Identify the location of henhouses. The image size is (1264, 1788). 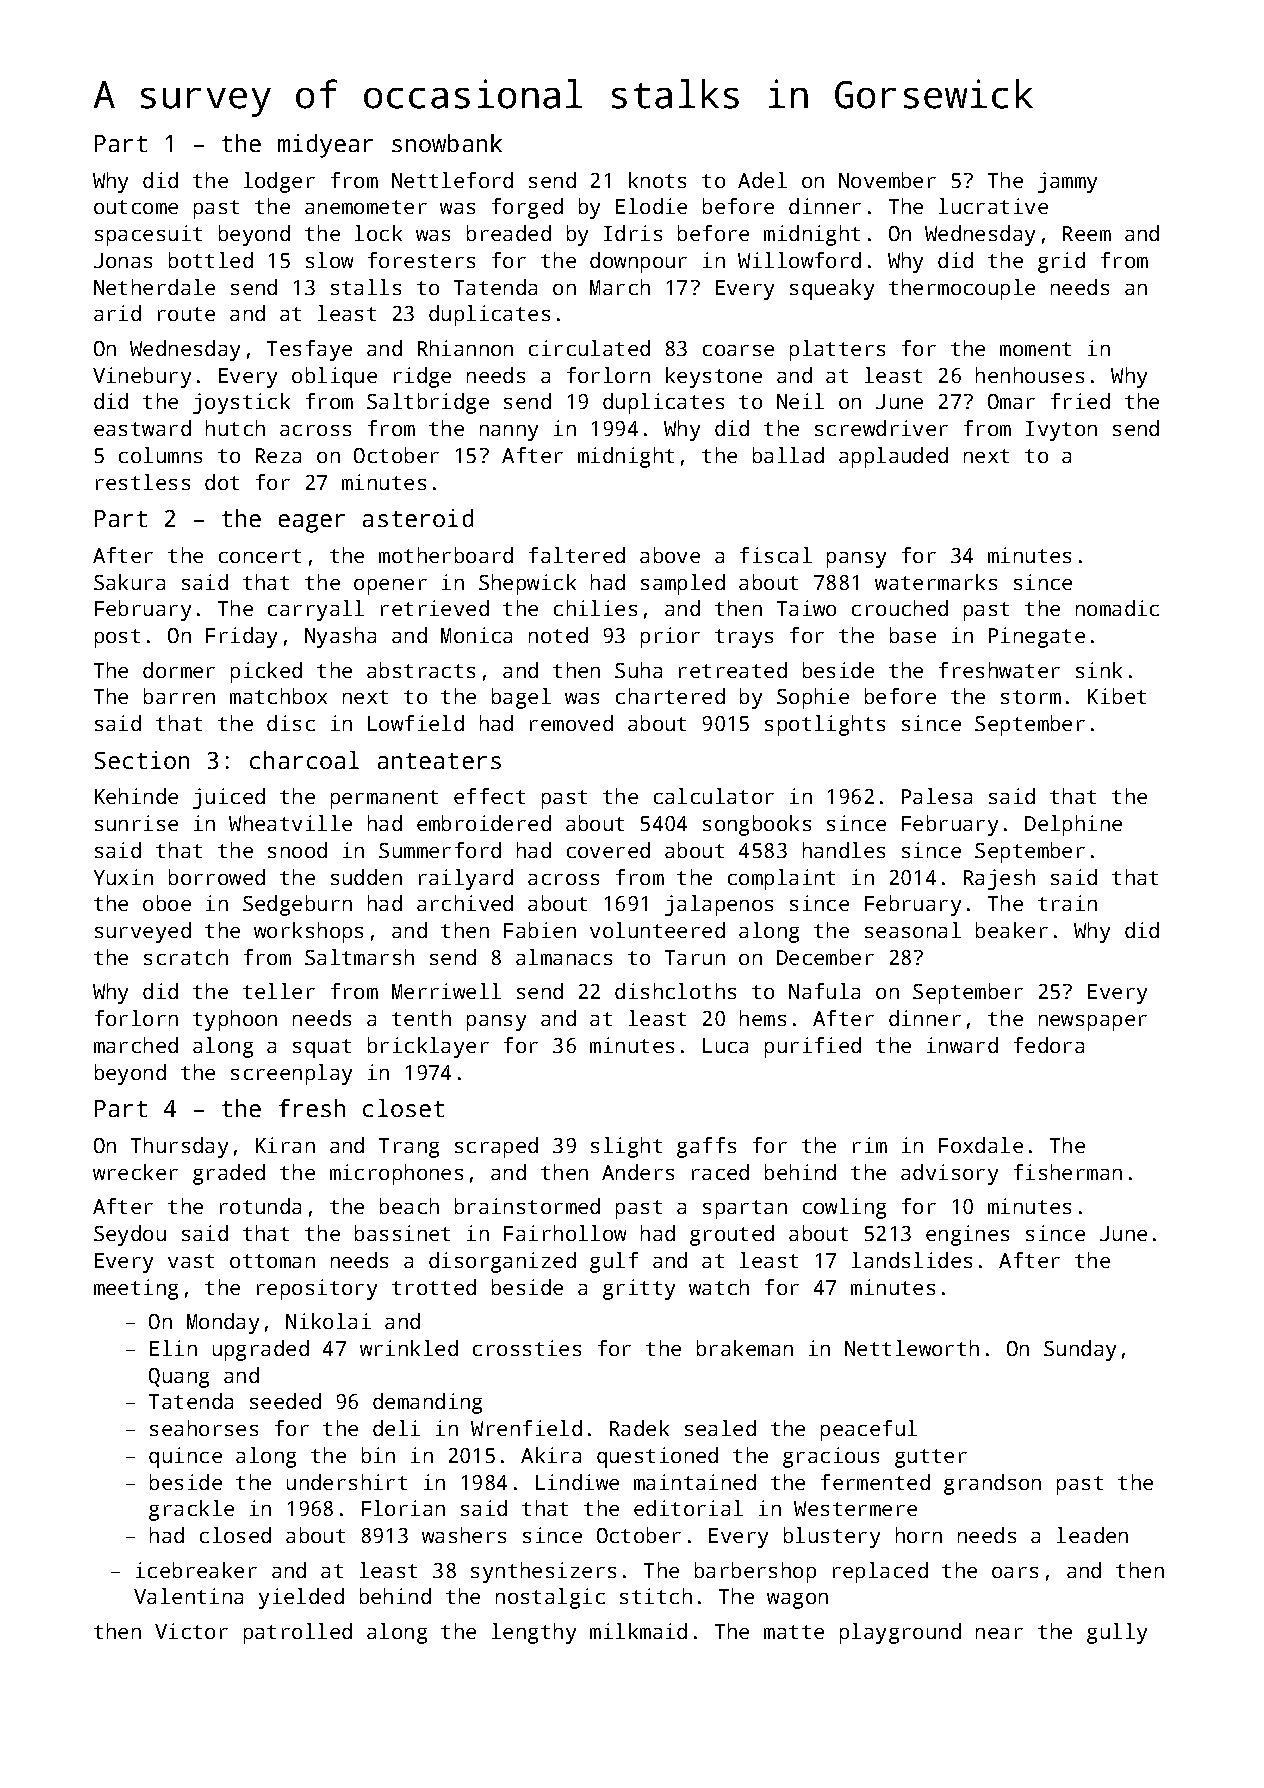
(1030, 375).
